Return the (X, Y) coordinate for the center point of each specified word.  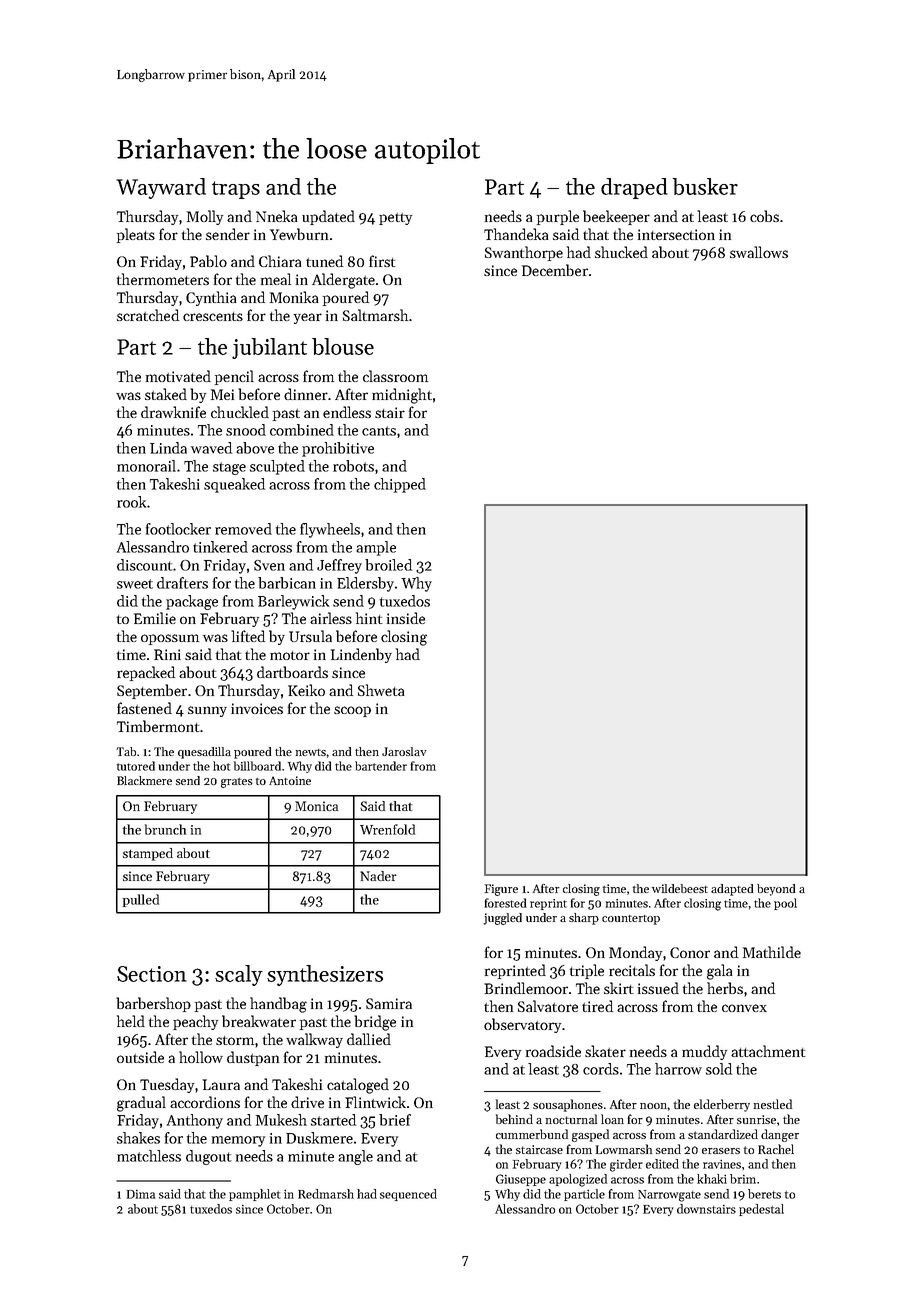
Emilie (155, 618)
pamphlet (255, 1195)
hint (369, 618)
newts (311, 752)
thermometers (163, 279)
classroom (395, 376)
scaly (239, 975)
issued (658, 988)
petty (395, 219)
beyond (776, 890)
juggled (502, 919)
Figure (501, 890)
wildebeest (680, 888)
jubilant (269, 348)
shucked (621, 252)
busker (705, 186)
